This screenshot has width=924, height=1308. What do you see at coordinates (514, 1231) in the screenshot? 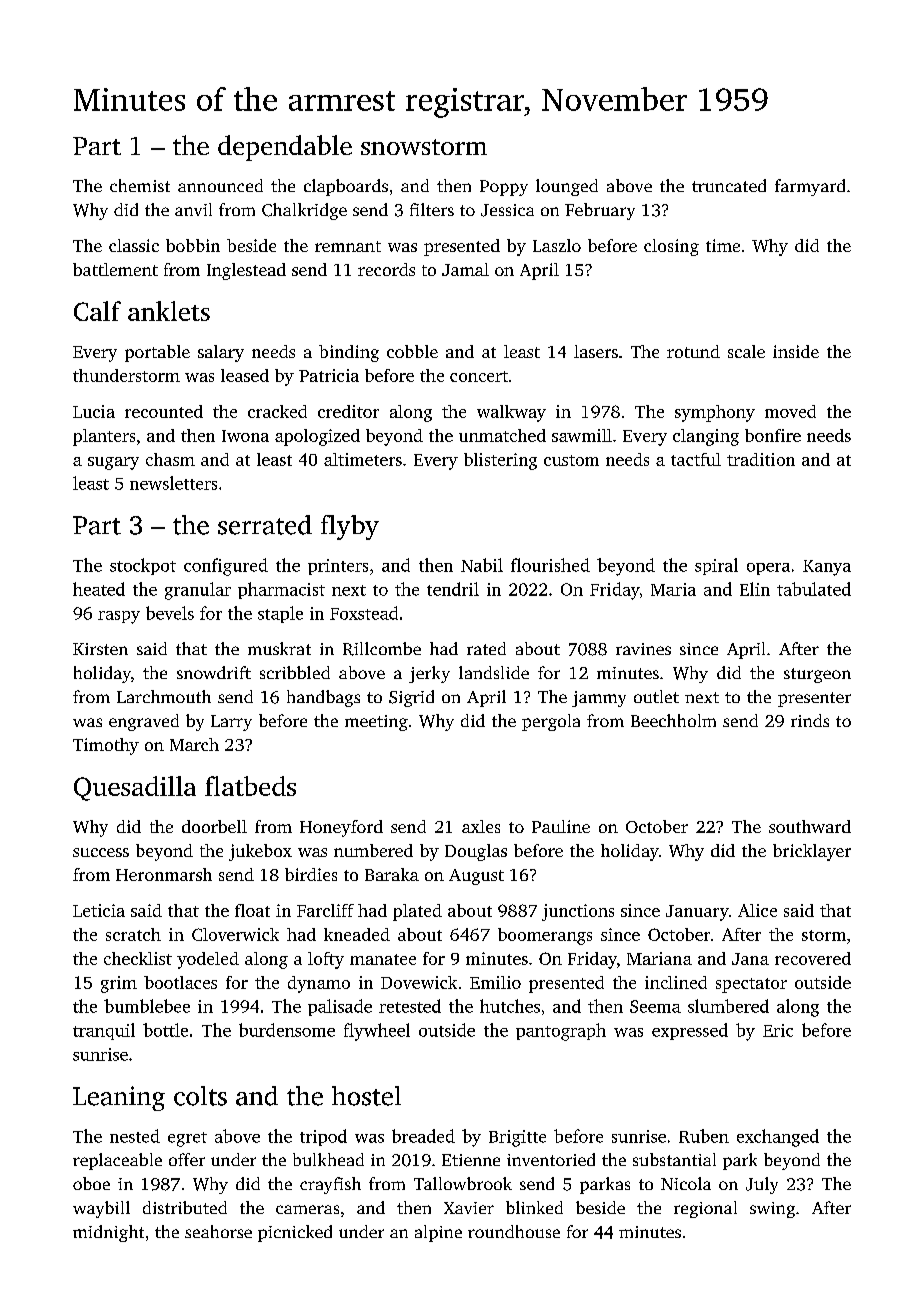
I see `roundhouse` at bounding box center [514, 1231].
